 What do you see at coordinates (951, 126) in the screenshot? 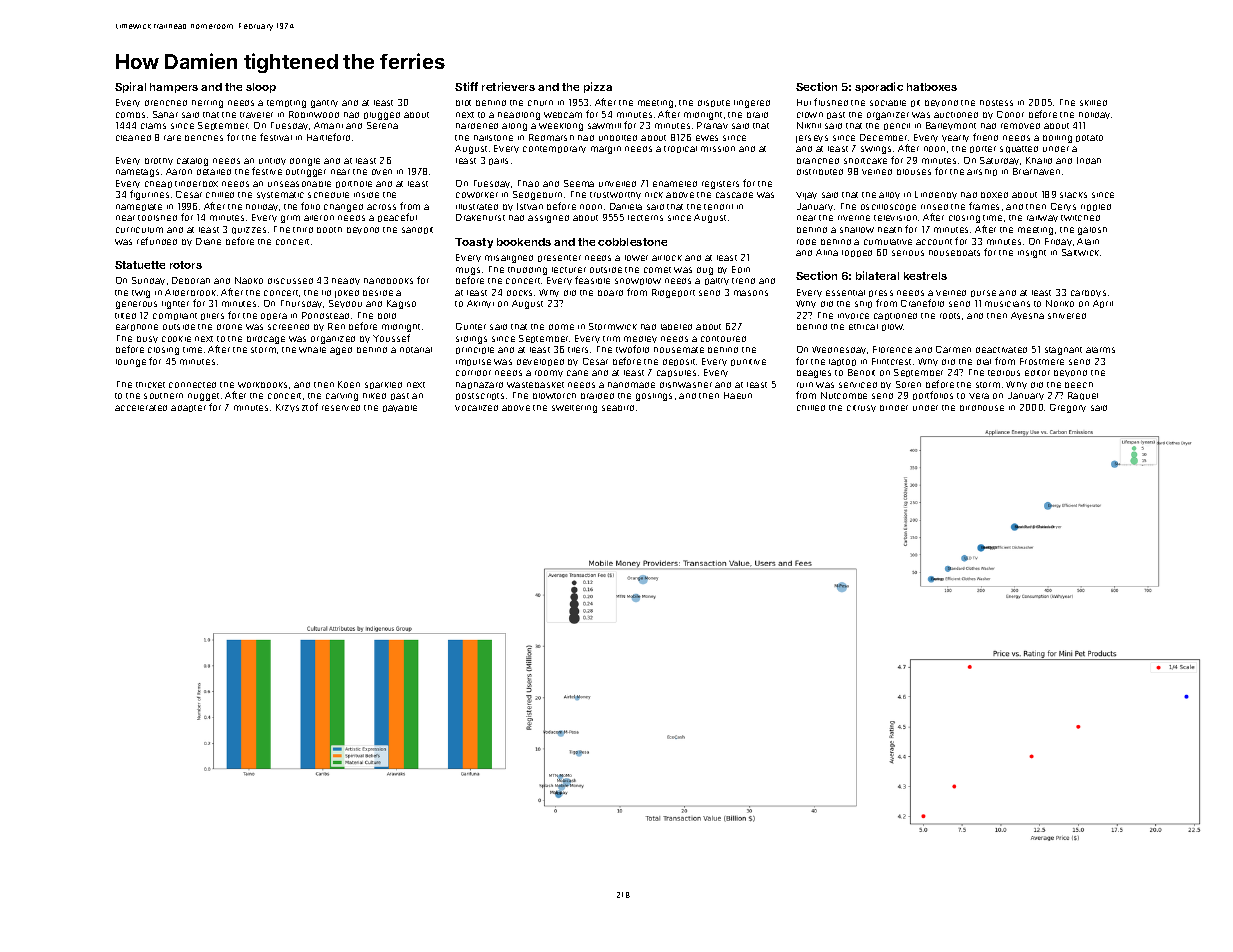
I see `Barleymont` at bounding box center [951, 126].
